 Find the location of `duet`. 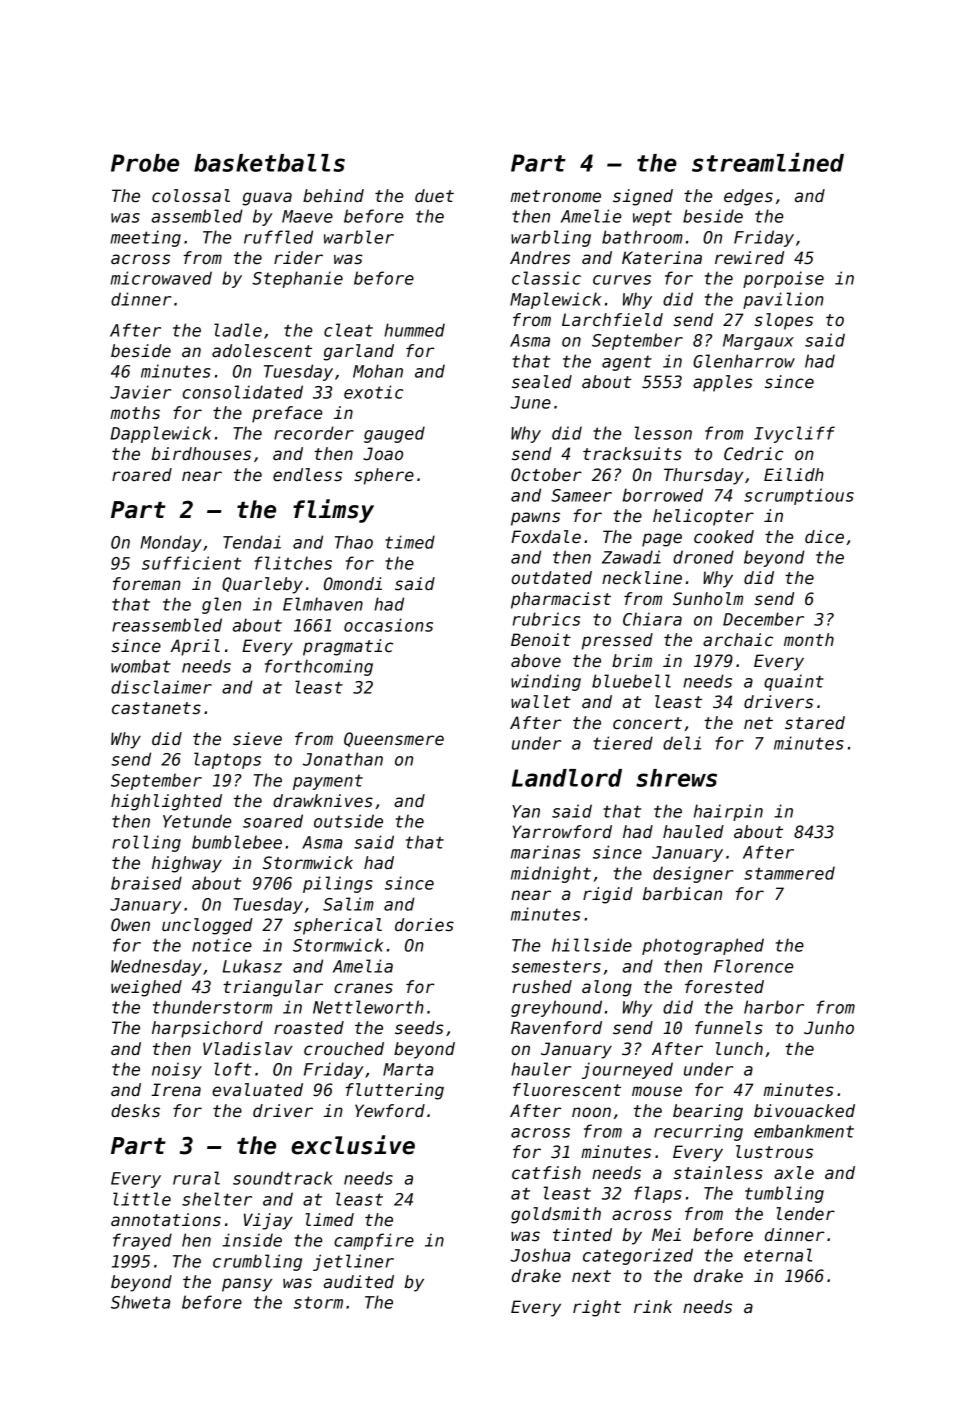

duet is located at coordinates (434, 196).
